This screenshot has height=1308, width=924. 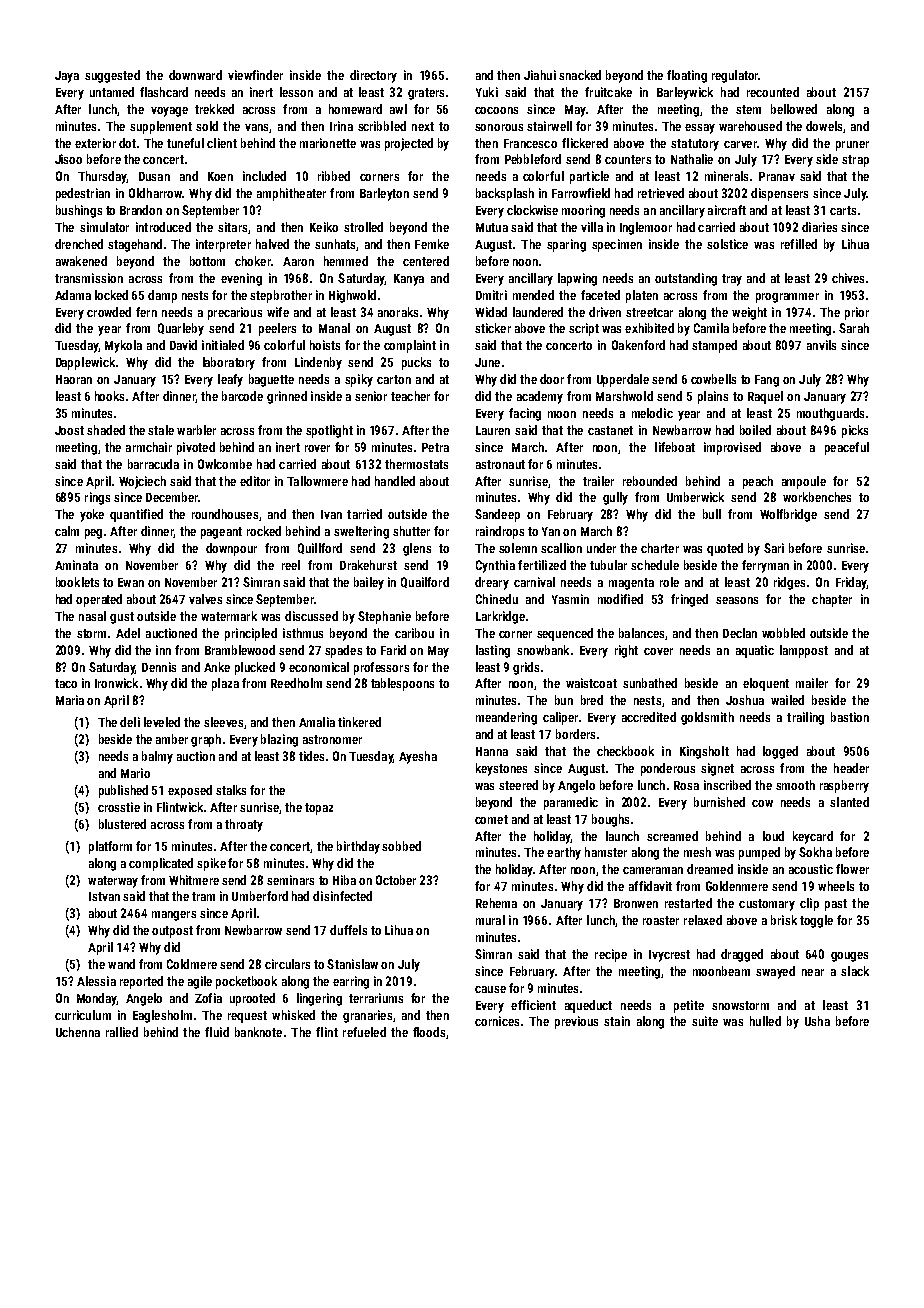 I want to click on Femke, so click(x=432, y=244).
